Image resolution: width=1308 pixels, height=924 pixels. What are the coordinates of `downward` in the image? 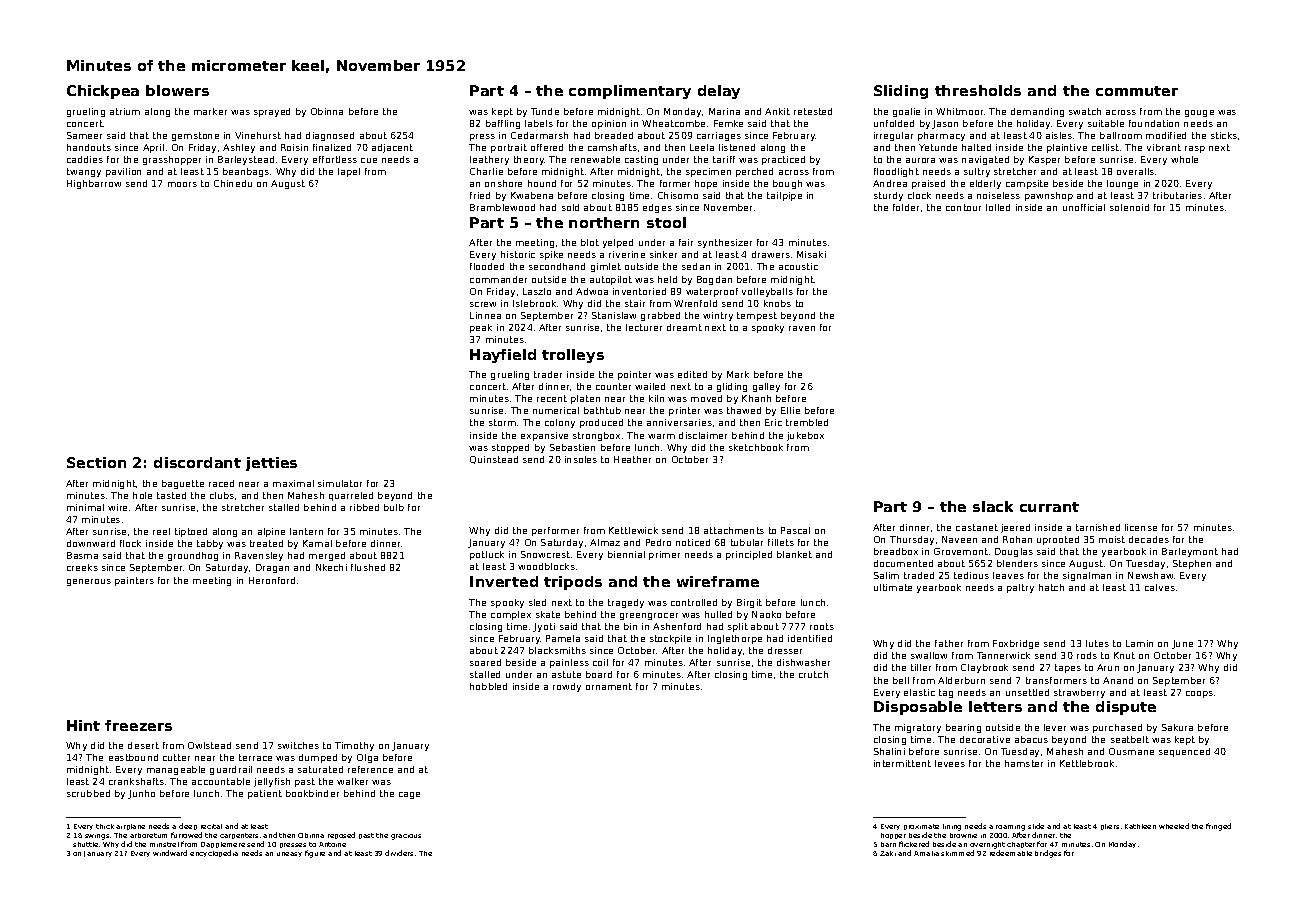 It's located at (91, 543).
